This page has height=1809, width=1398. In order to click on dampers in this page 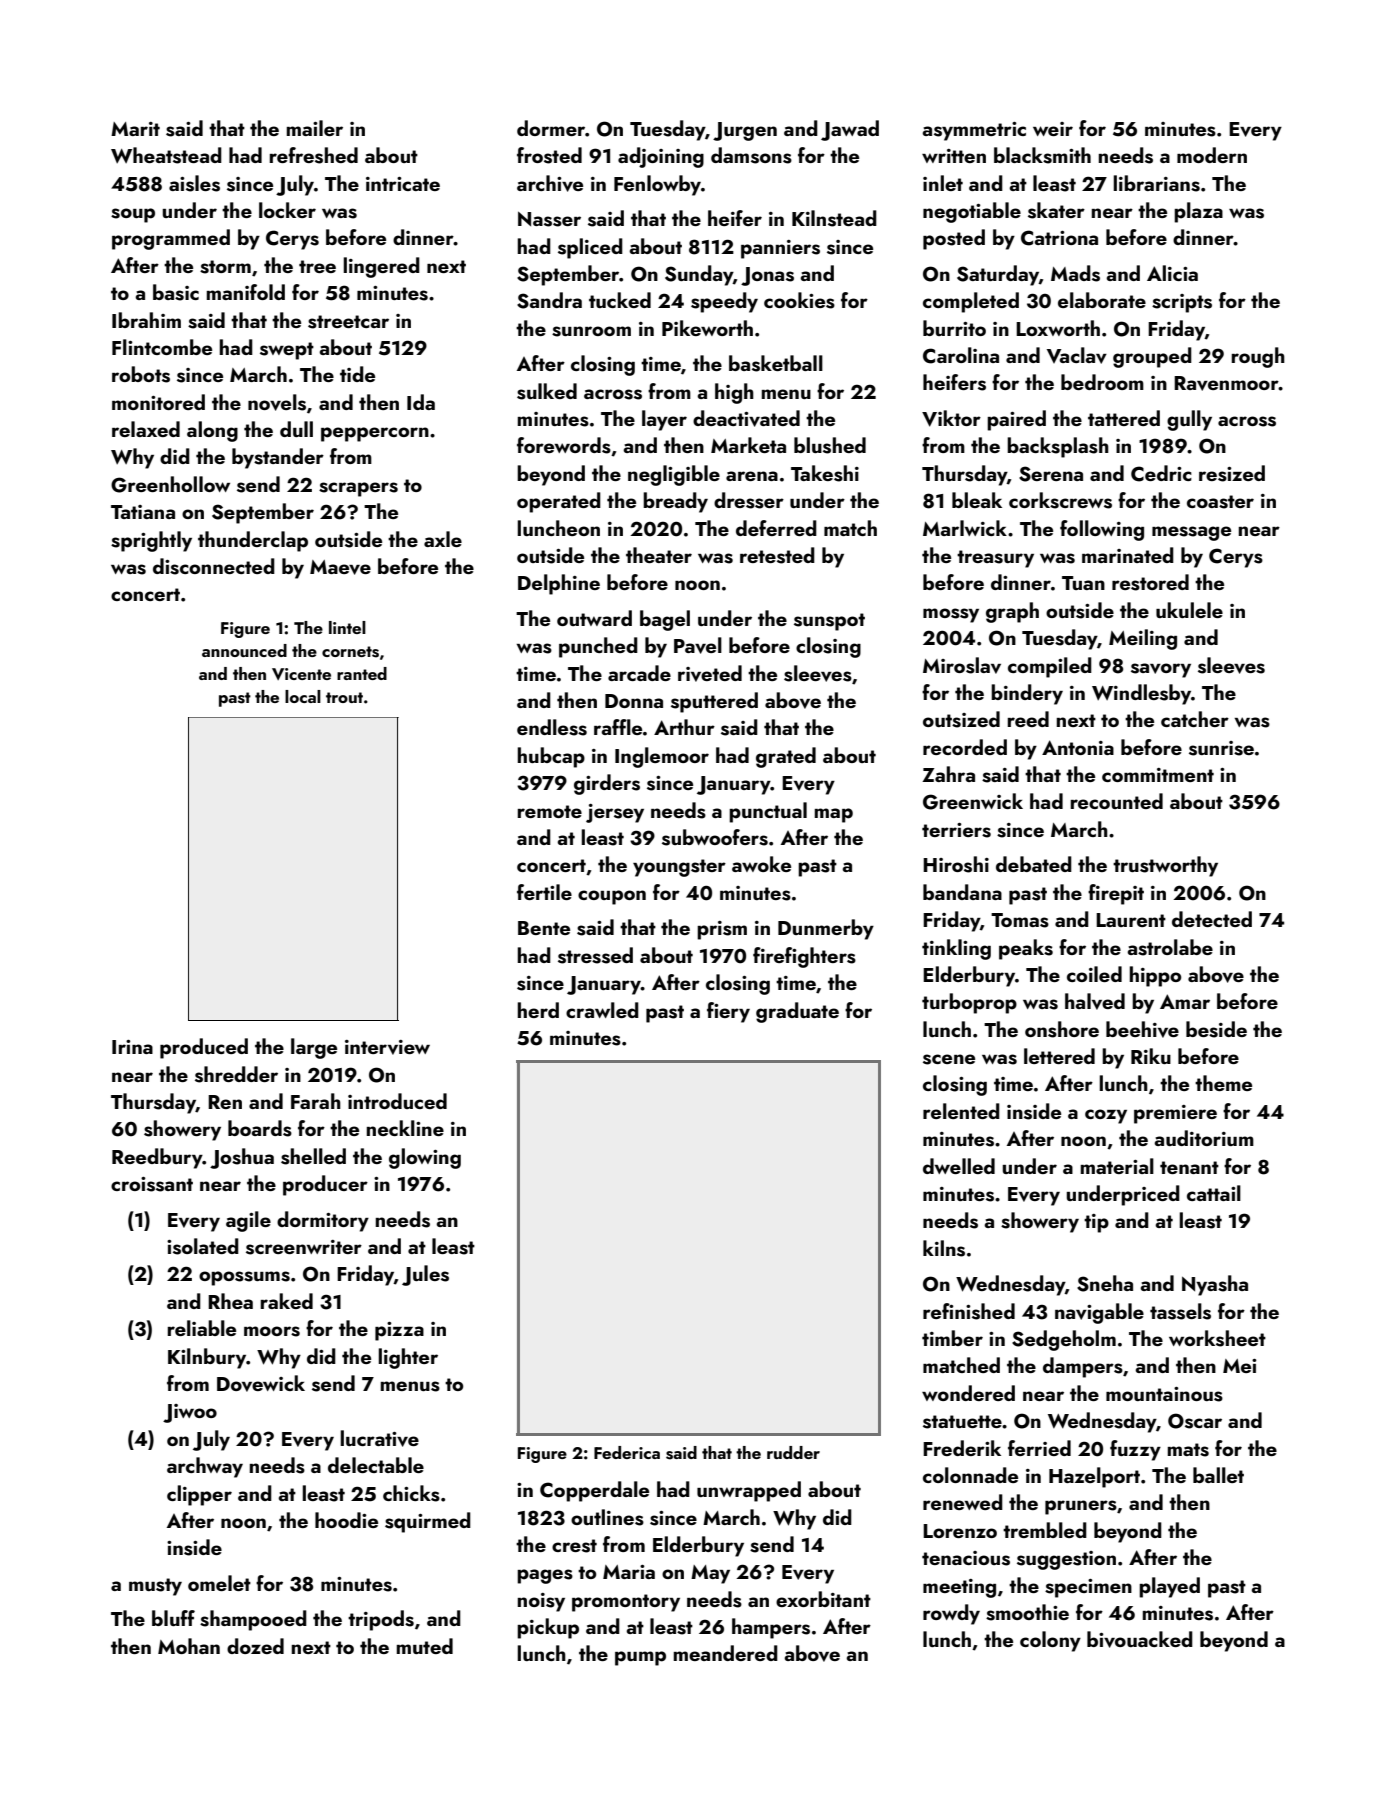, I will do `click(1083, 1367)`.
